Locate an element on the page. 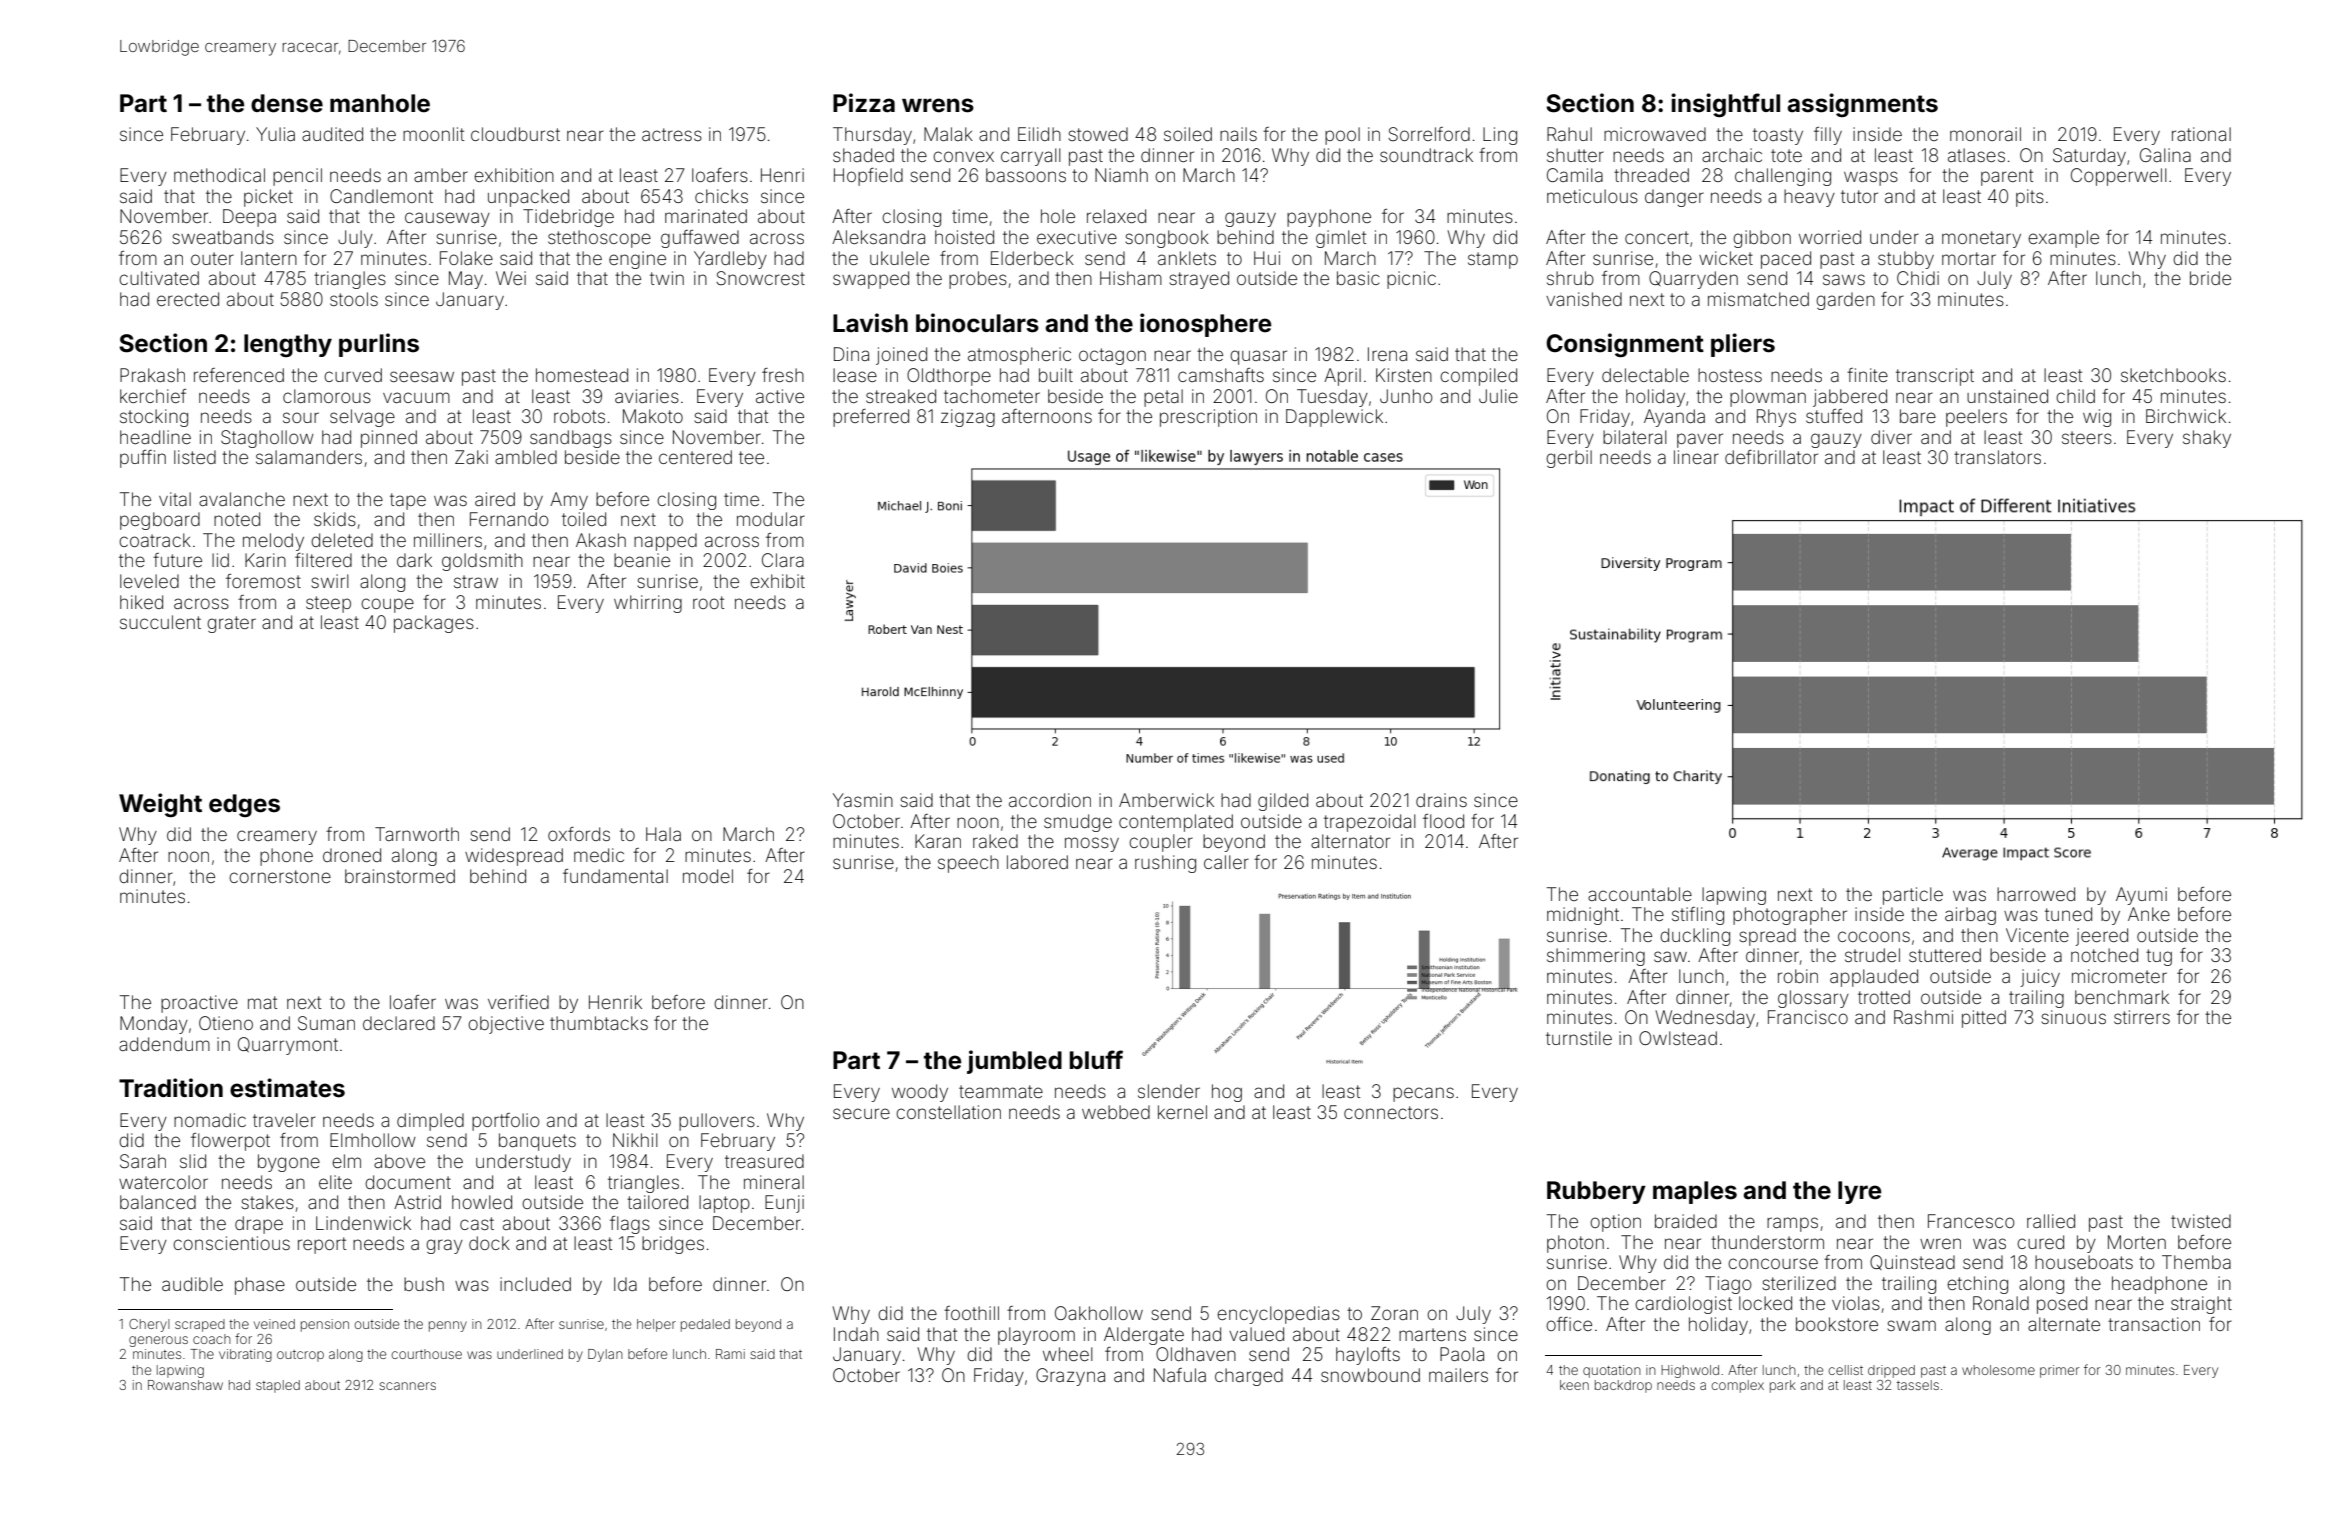 This document has height=1521, width=2351. puffin is located at coordinates (143, 459).
